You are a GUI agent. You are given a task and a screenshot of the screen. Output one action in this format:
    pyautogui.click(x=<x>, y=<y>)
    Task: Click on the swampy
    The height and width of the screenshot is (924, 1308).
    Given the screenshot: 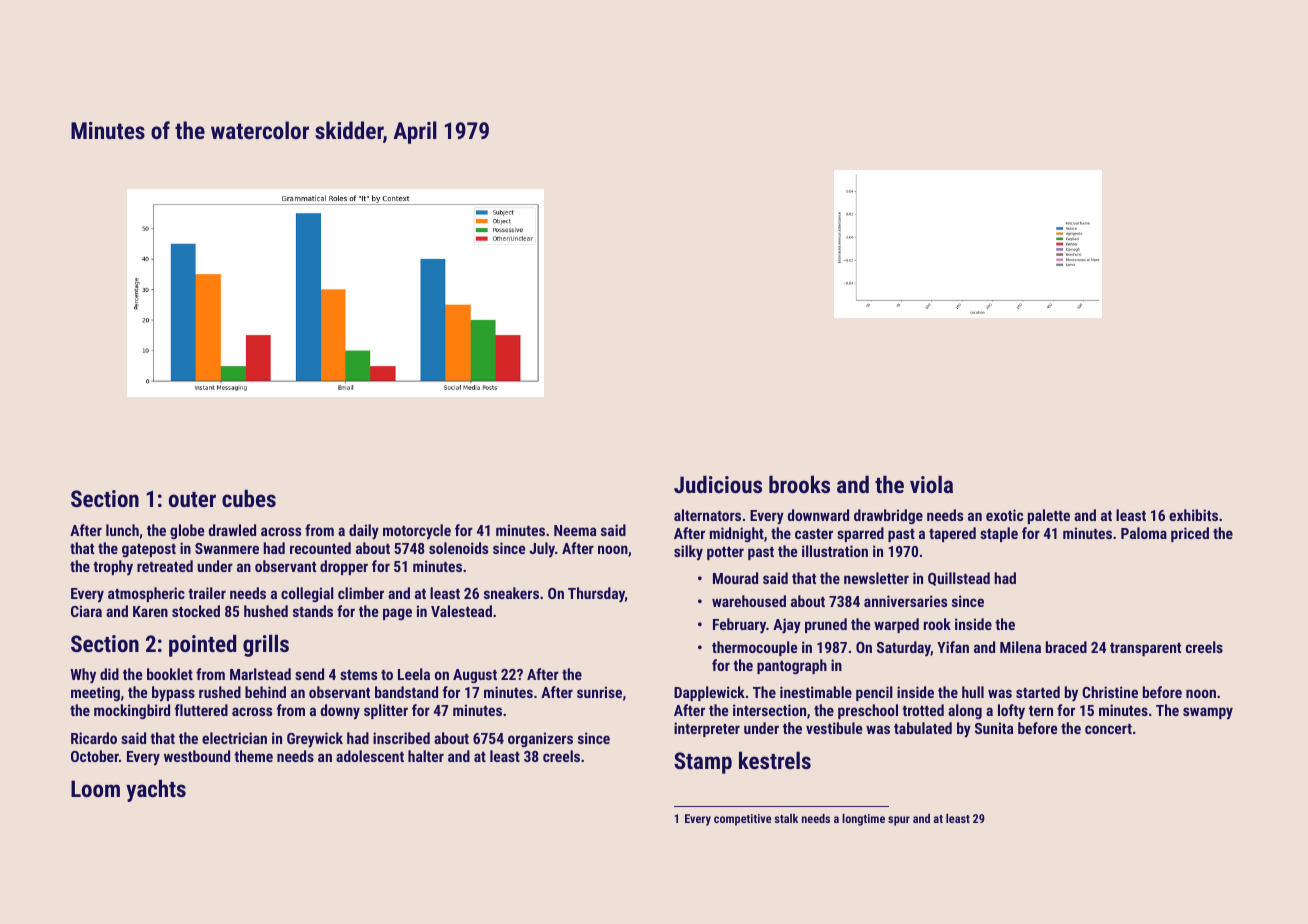 What is the action you would take?
    pyautogui.click(x=1208, y=713)
